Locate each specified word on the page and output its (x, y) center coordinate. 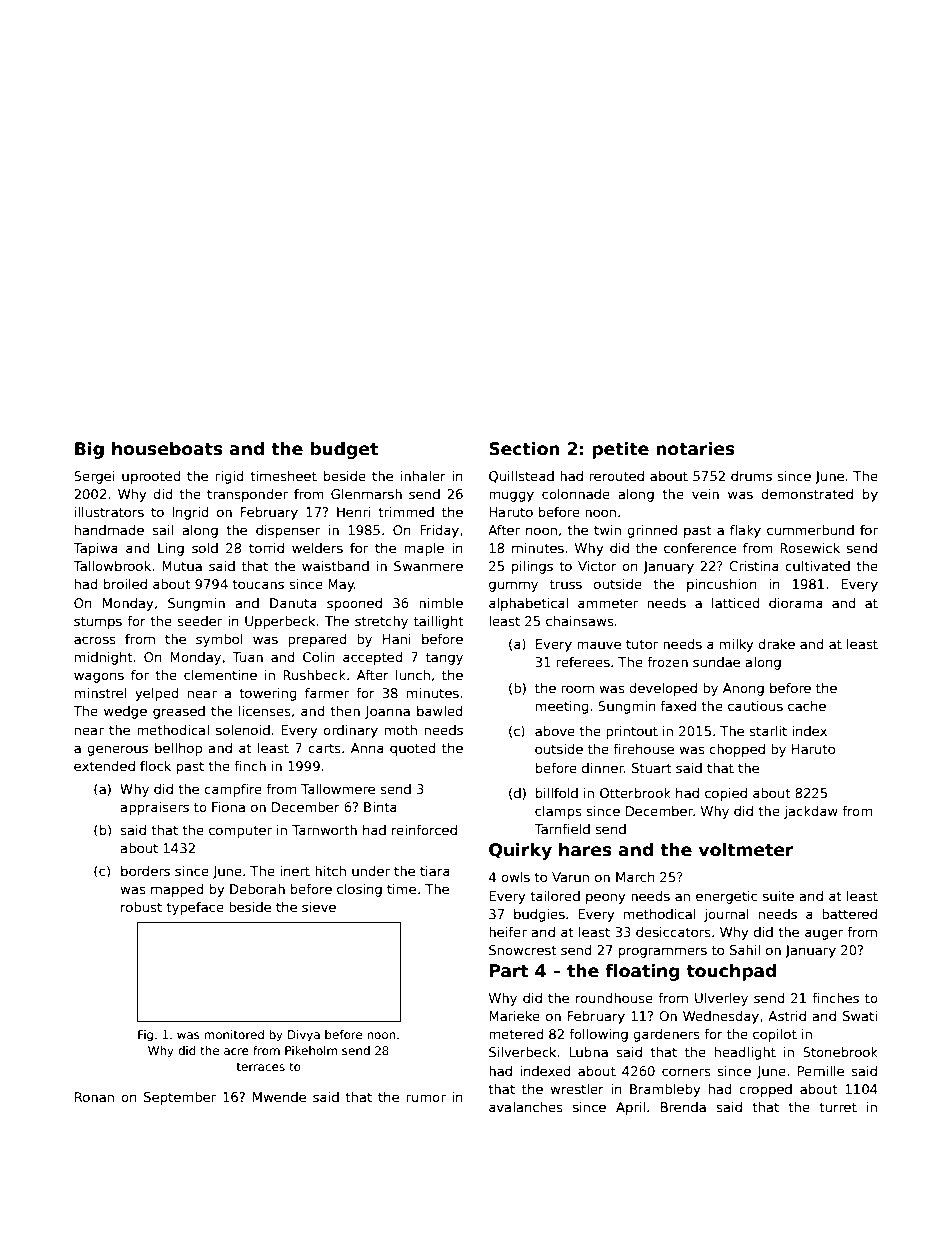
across (95, 640)
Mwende (279, 1097)
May (341, 585)
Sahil (745, 950)
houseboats (167, 449)
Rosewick (810, 548)
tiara (435, 871)
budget (344, 450)
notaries (695, 449)
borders (145, 871)
